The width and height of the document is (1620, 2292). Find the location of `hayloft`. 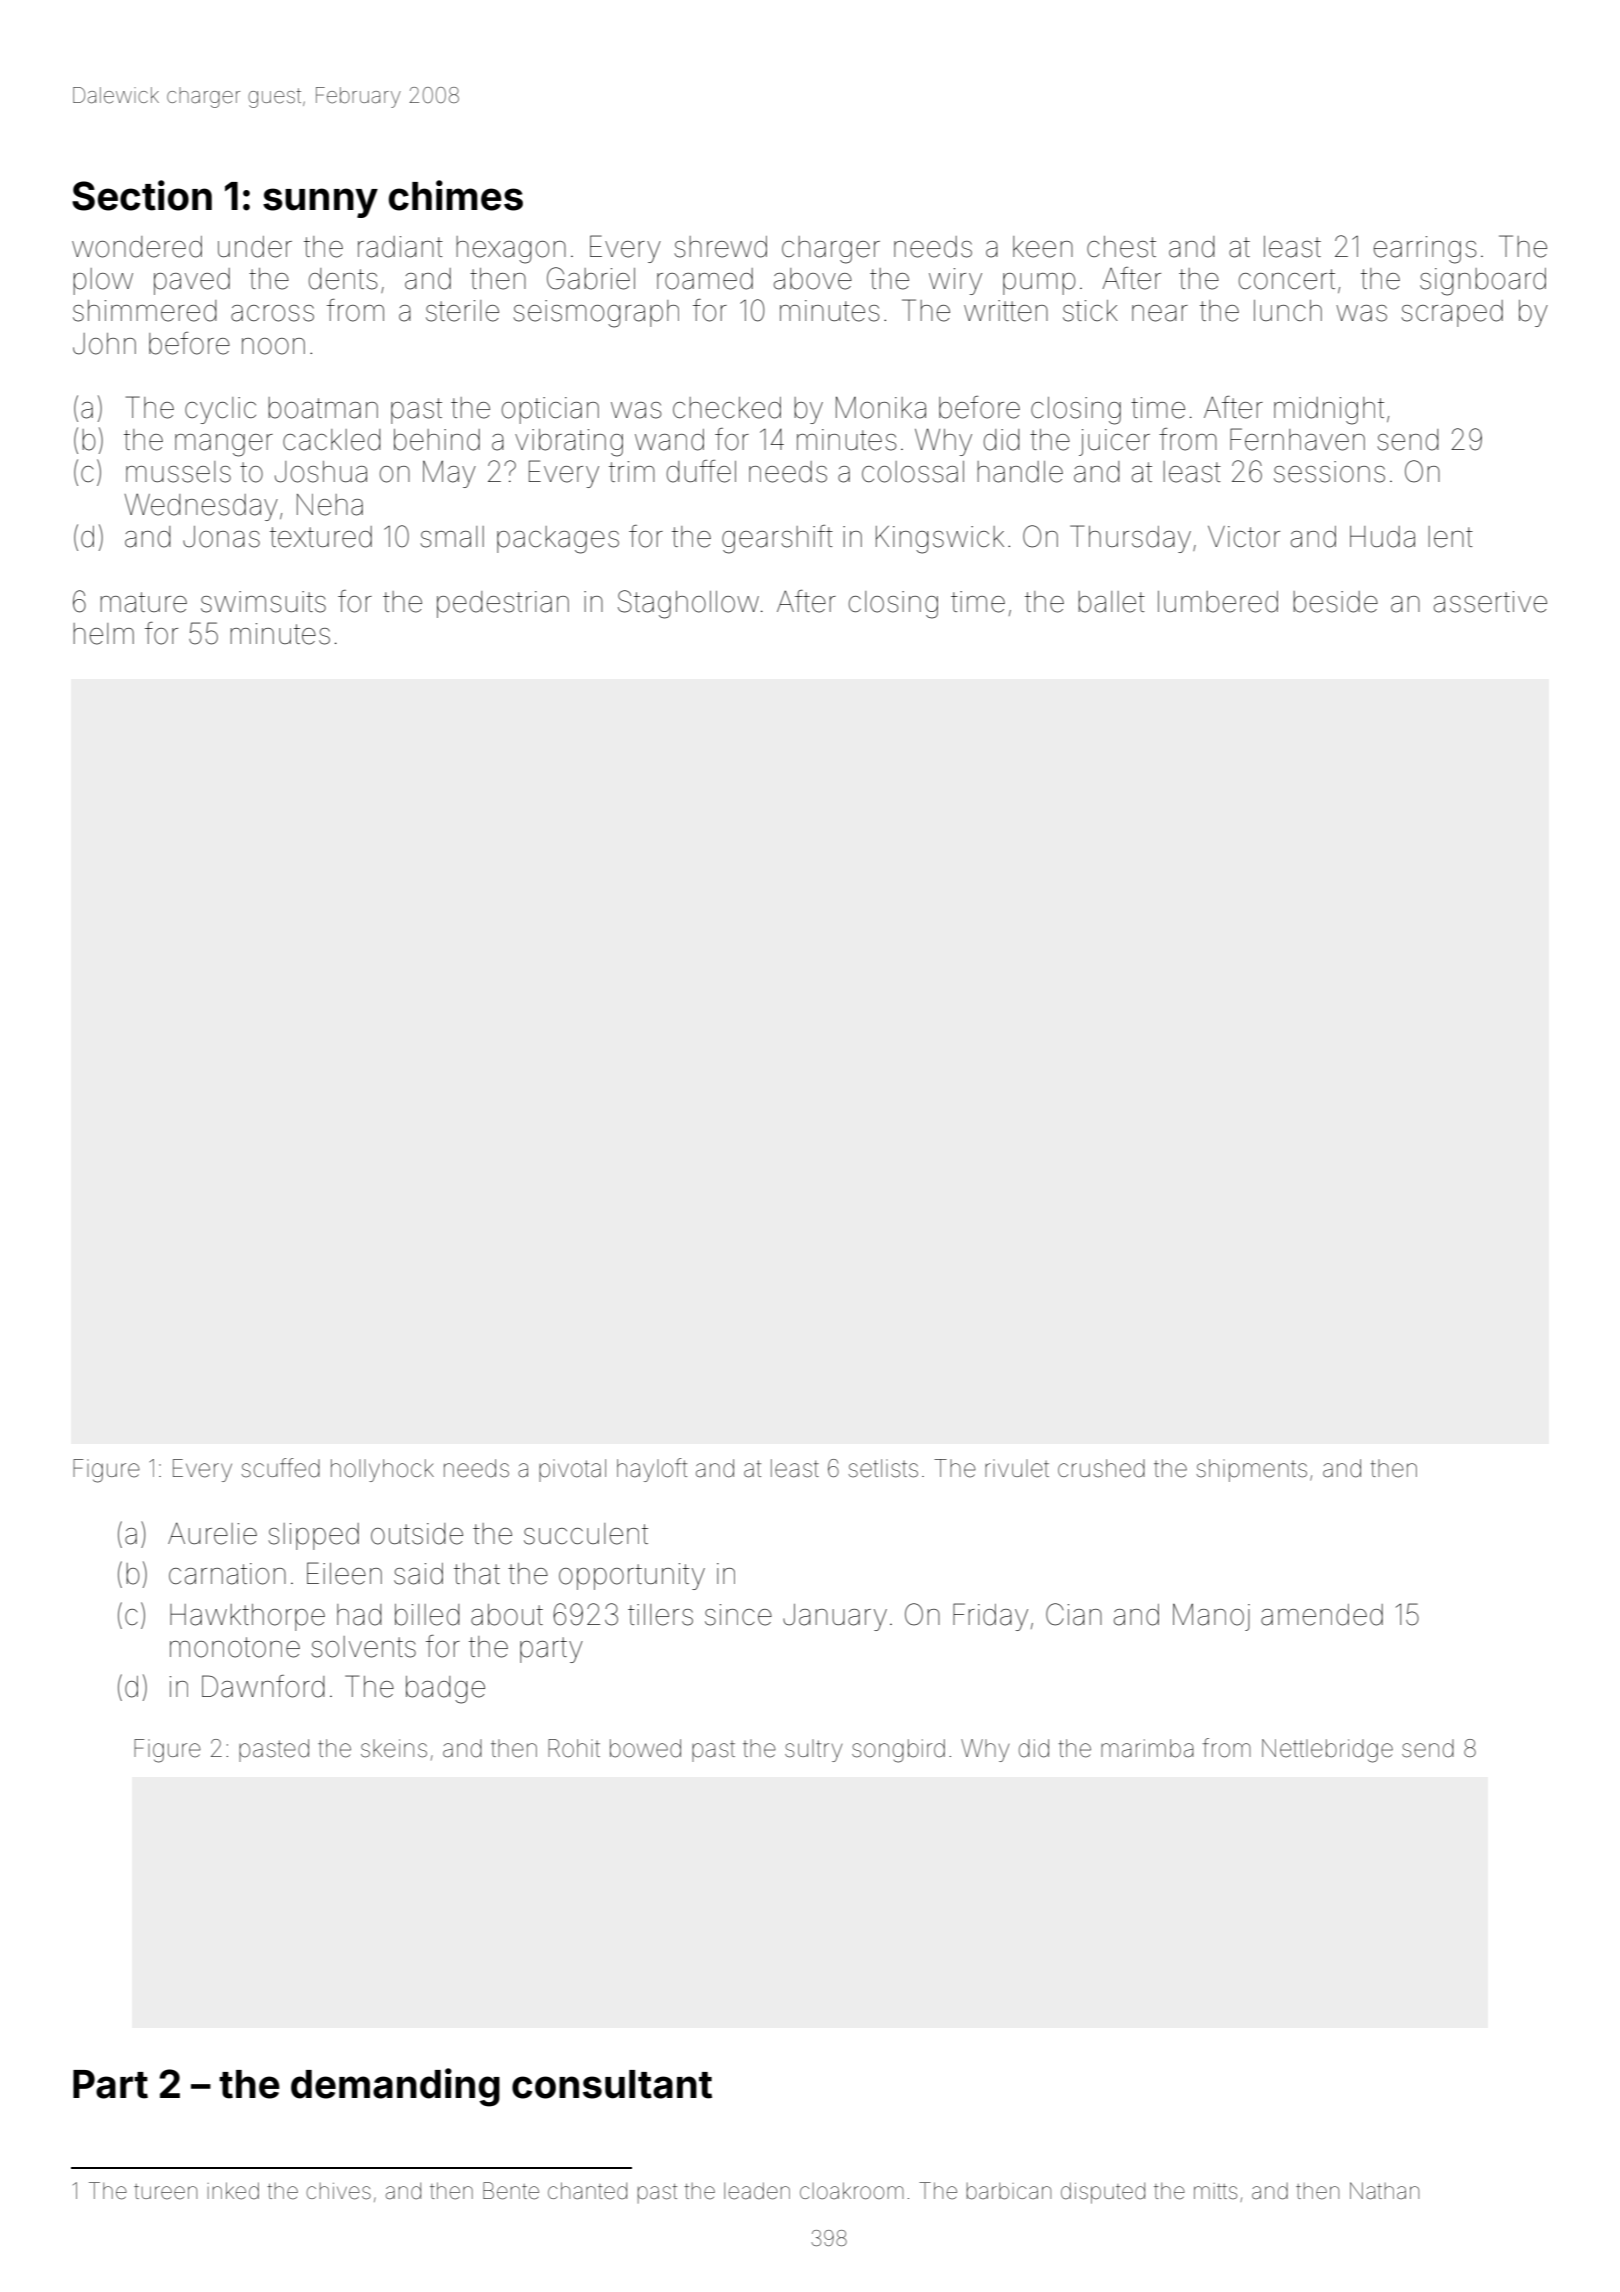

hayloft is located at coordinates (652, 1470).
